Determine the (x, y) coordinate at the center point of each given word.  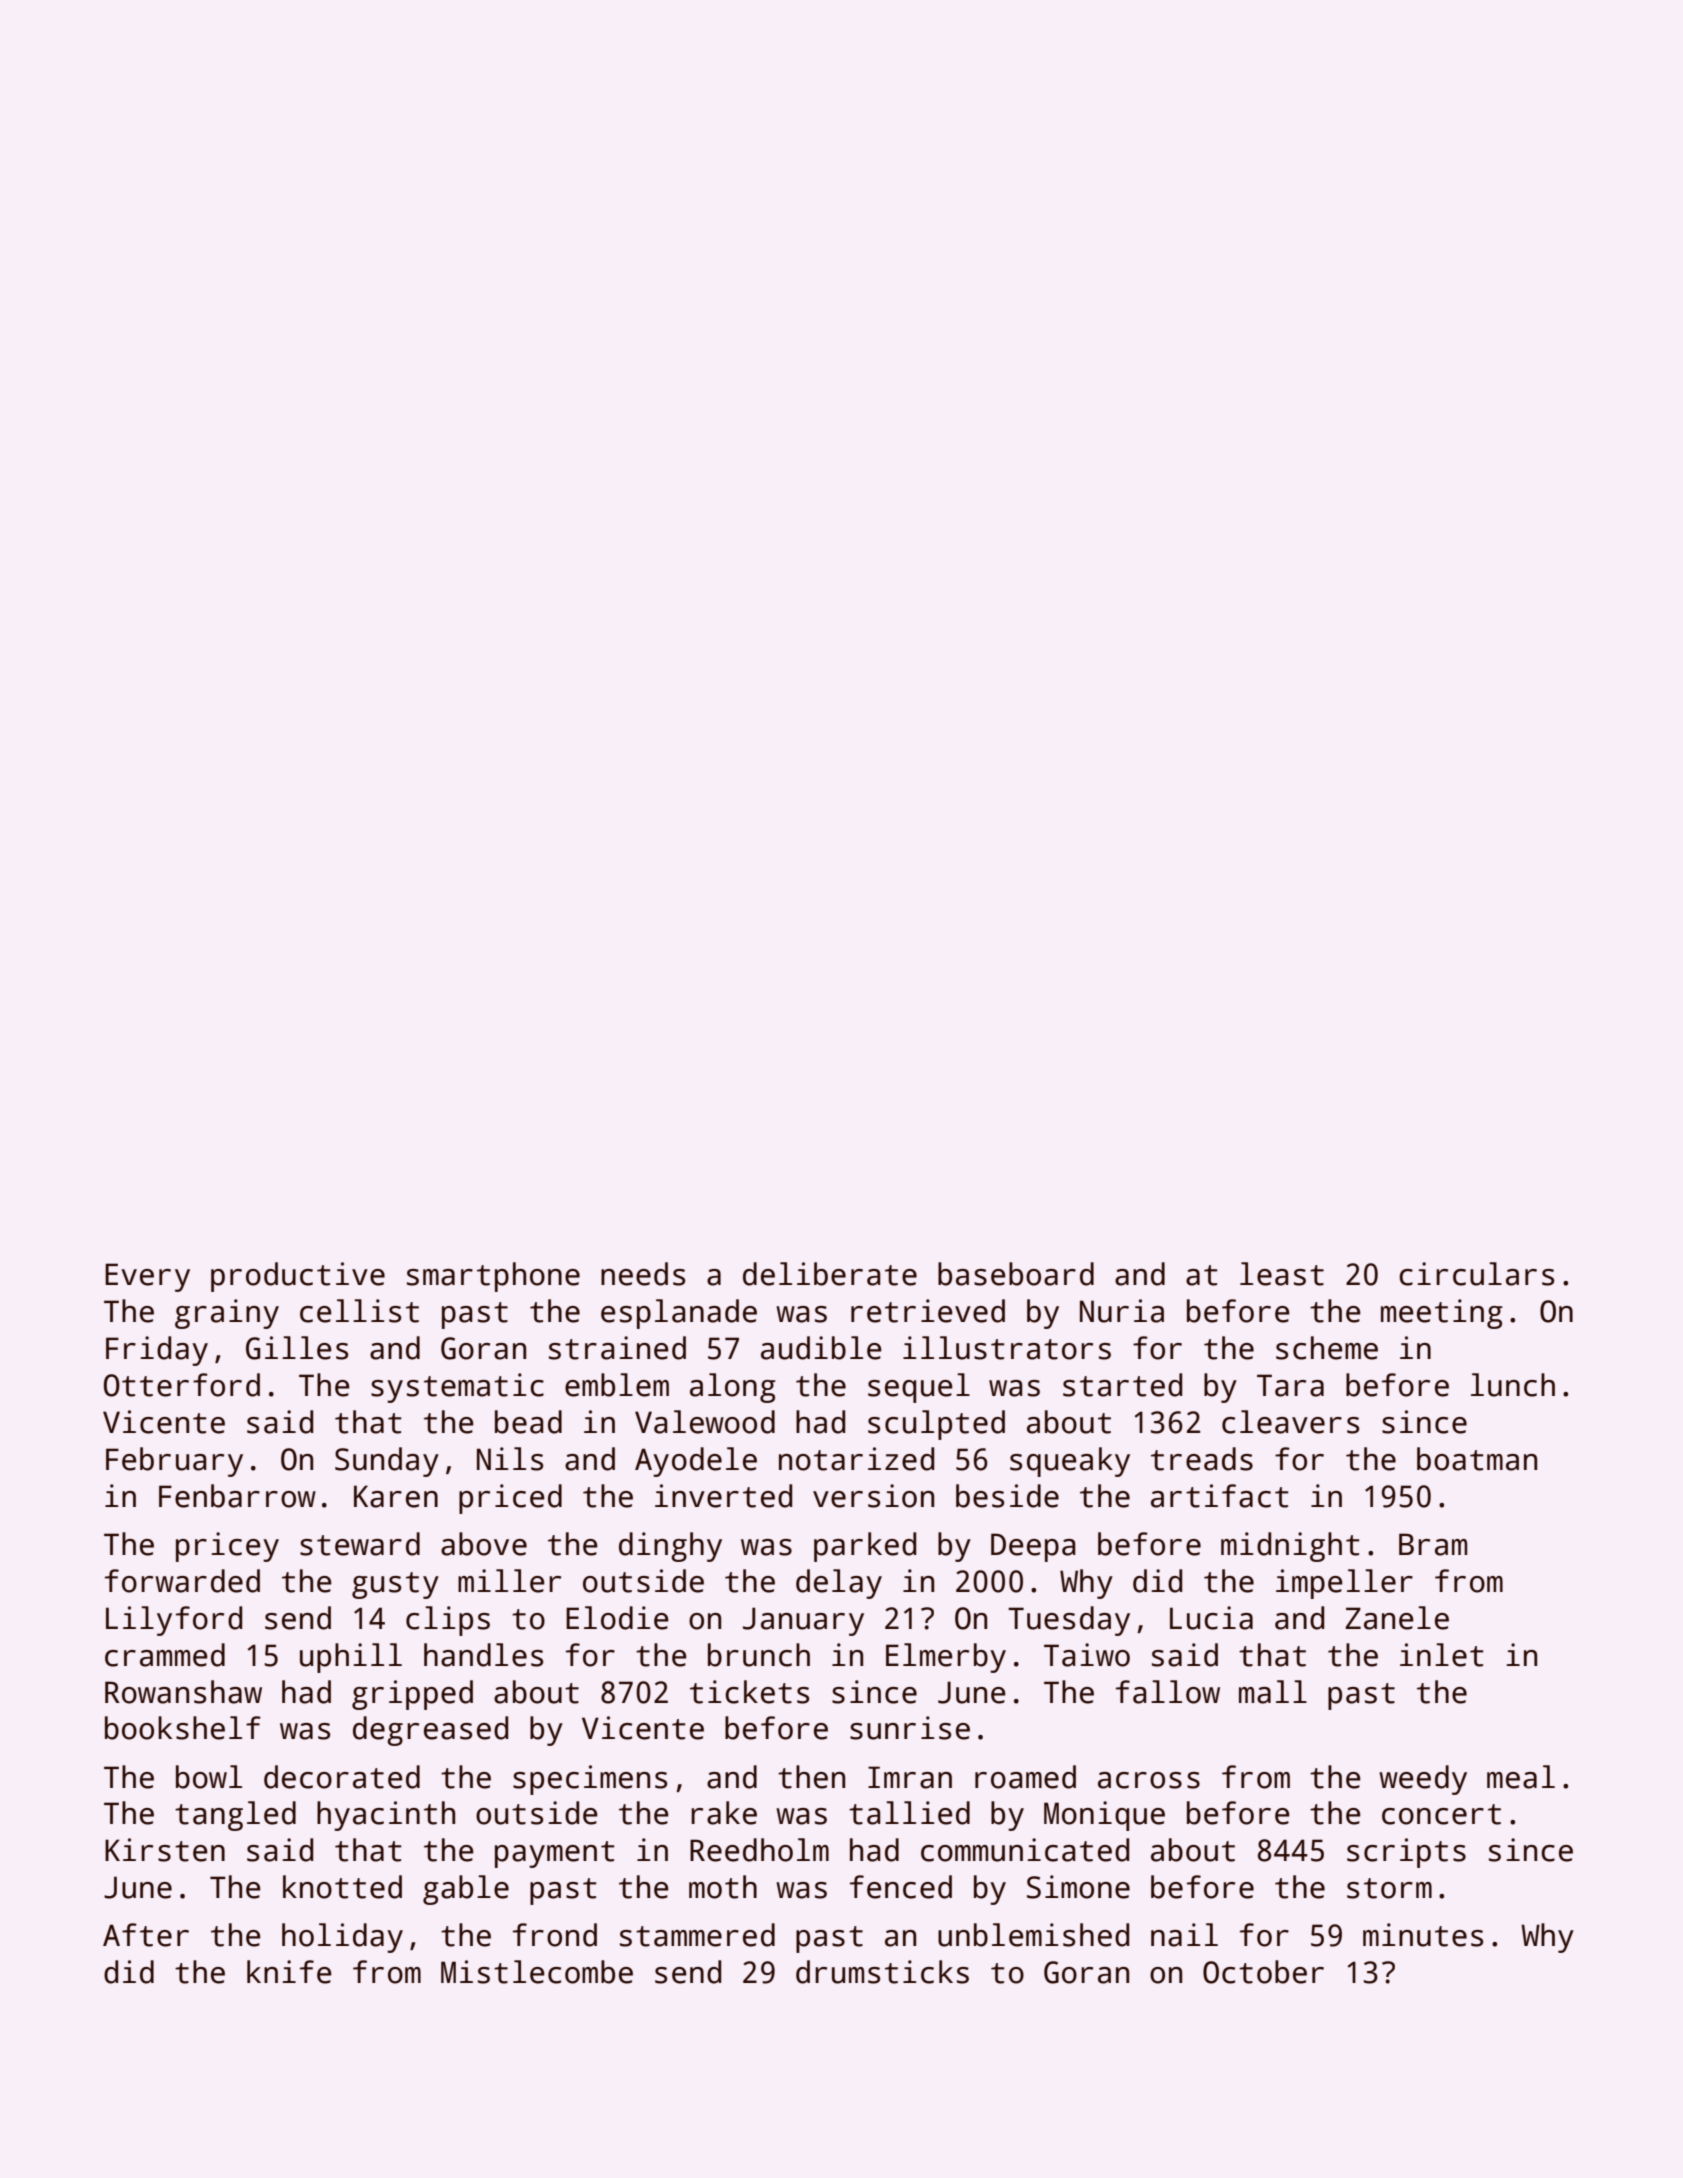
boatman (1477, 1459)
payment (554, 1854)
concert (1441, 1814)
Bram (1433, 1544)
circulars (1476, 1274)
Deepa (1033, 1547)
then (811, 1777)
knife (289, 1972)
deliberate (830, 1274)
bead (528, 1422)
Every (147, 1277)
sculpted (936, 1425)
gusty (395, 1585)
